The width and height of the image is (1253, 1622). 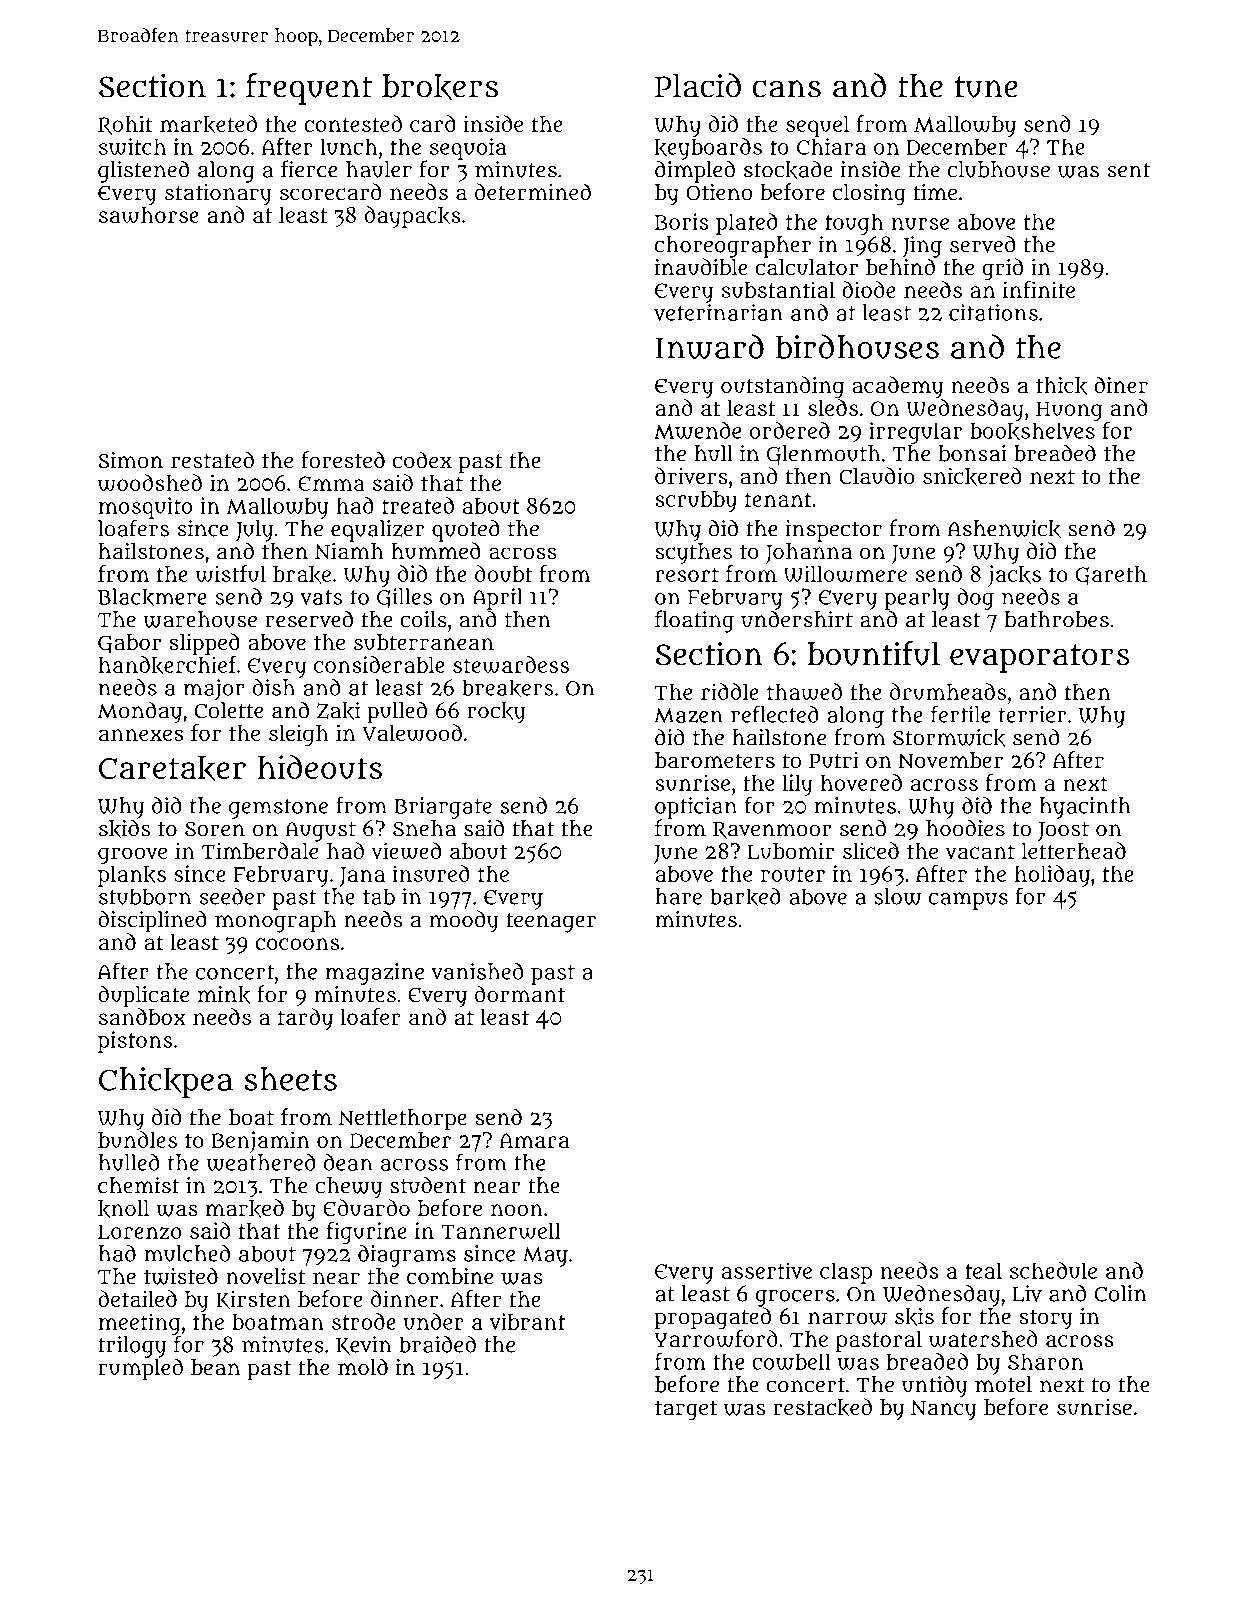 I want to click on vibrant, so click(x=527, y=1321).
